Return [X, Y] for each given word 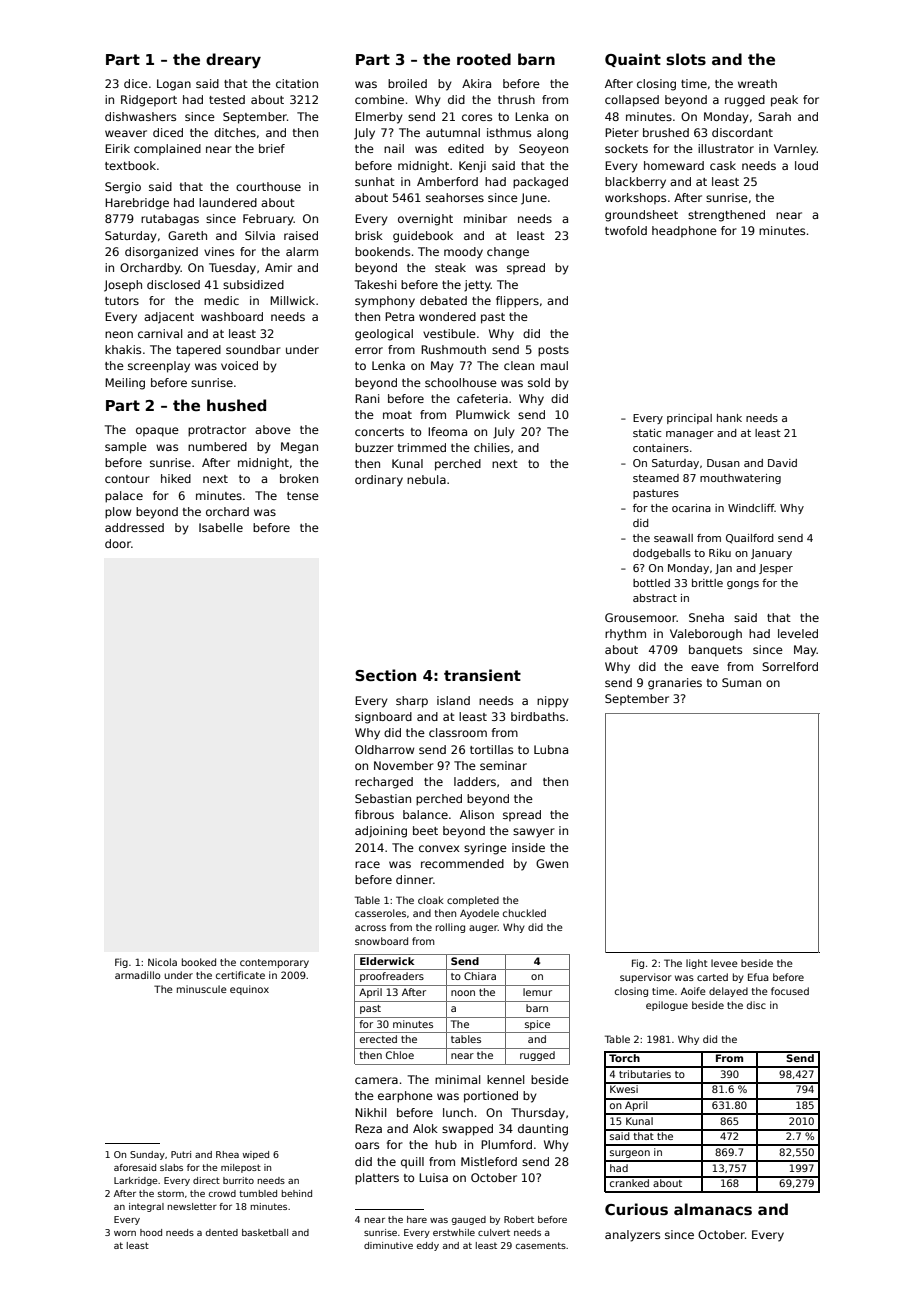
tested [227, 99]
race [367, 864]
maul [554, 365]
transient [482, 675]
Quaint [633, 60]
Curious [636, 1209]
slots [686, 59]
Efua [758, 977]
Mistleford [489, 1161]
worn [125, 1233]
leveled [798, 633]
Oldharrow [384, 749]
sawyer [534, 833]
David [782, 463]
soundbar [253, 349]
